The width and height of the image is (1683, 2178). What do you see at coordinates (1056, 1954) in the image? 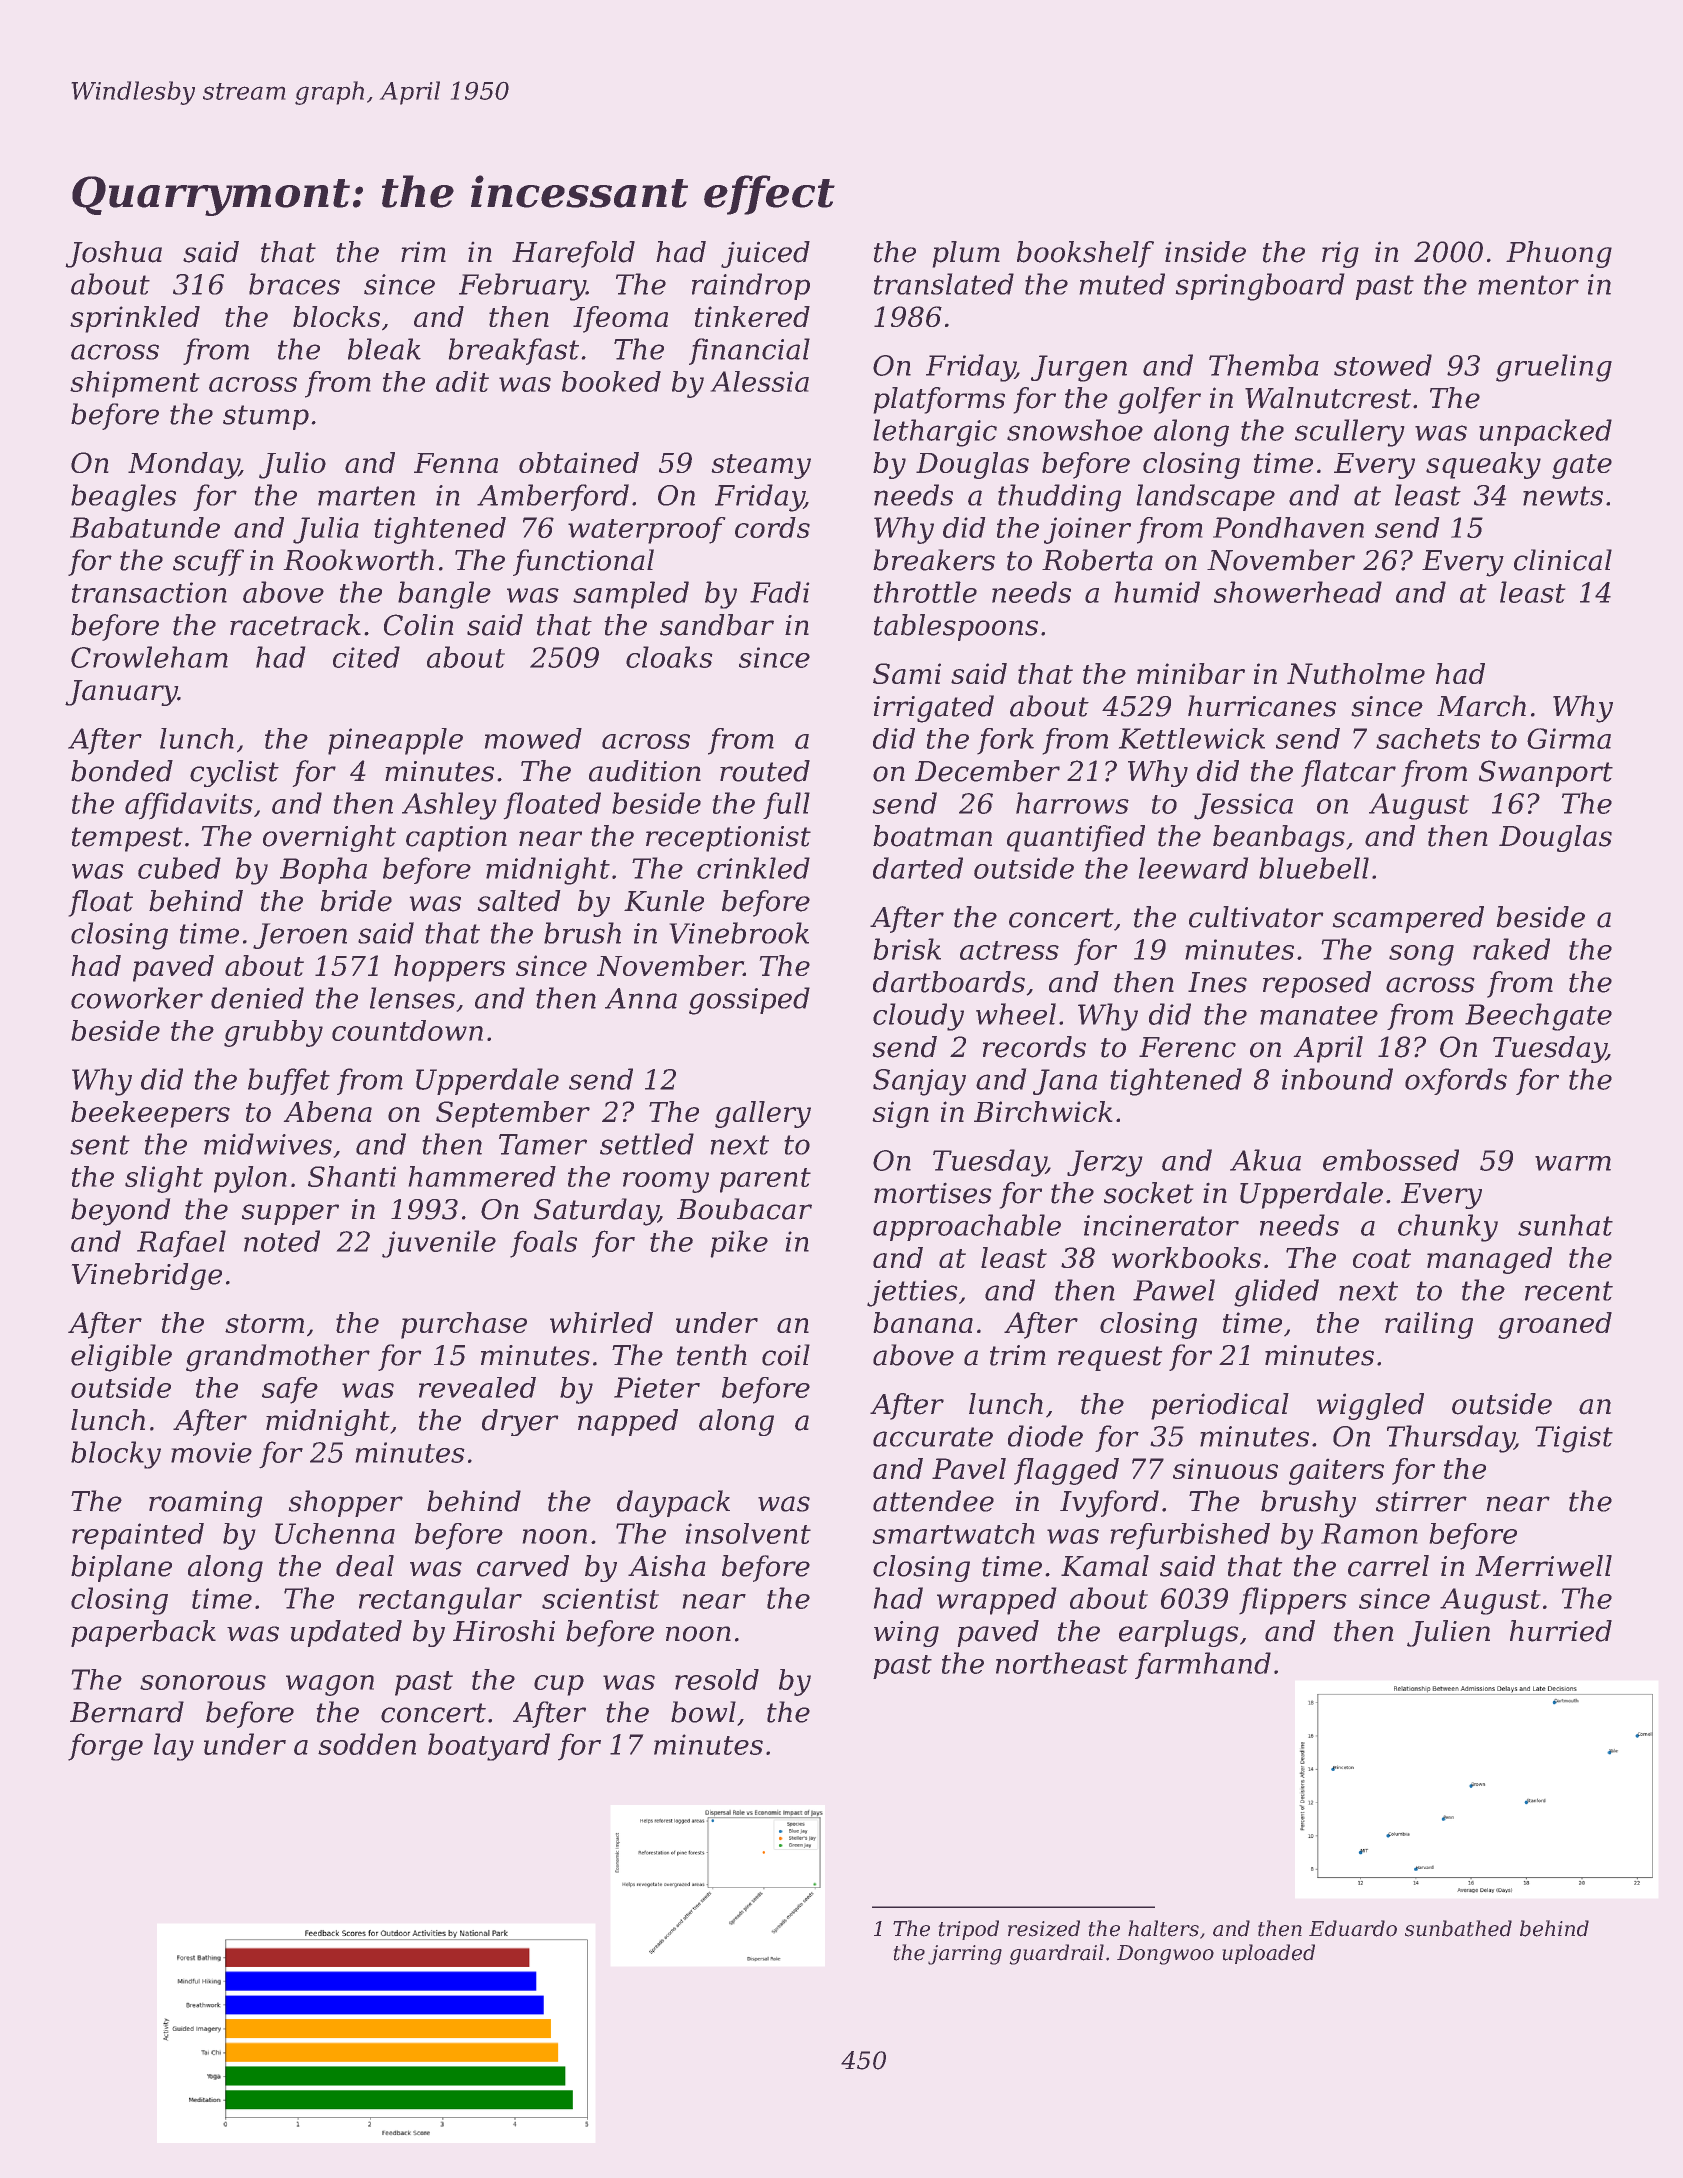
I see `guardrail` at bounding box center [1056, 1954].
